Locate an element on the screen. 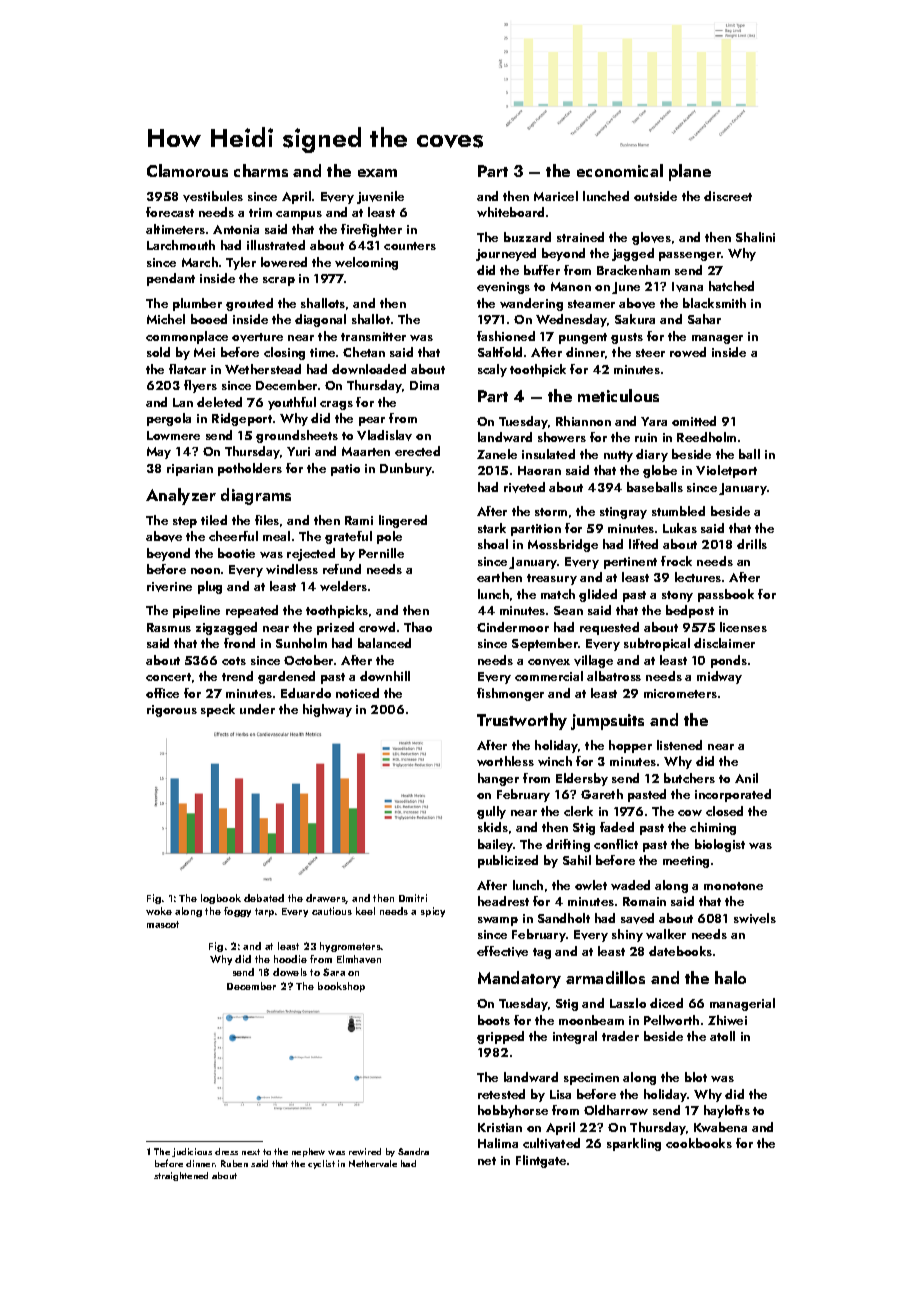  straightened is located at coordinates (181, 1176).
